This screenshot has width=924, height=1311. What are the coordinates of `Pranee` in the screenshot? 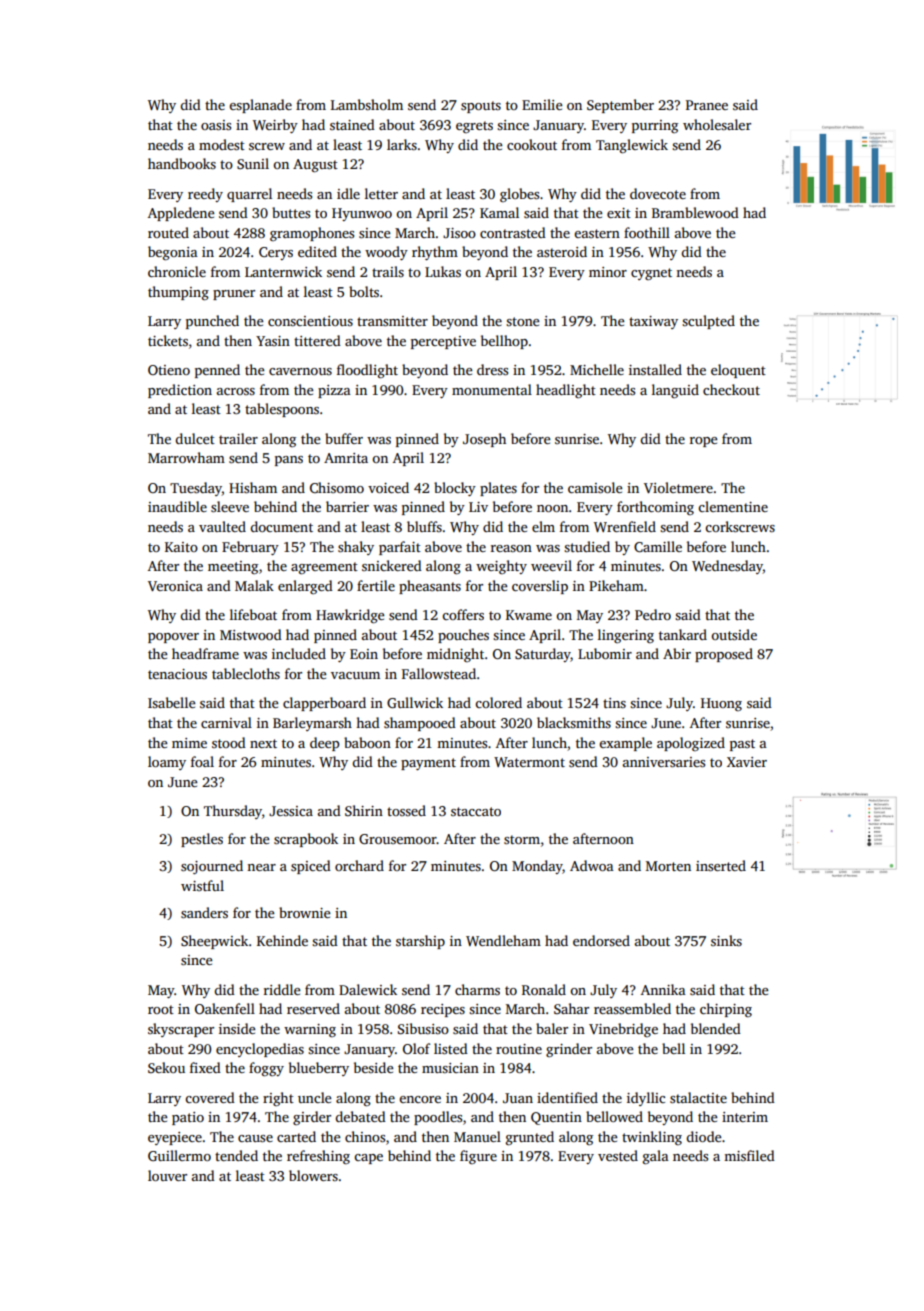 It's located at (707, 105).
